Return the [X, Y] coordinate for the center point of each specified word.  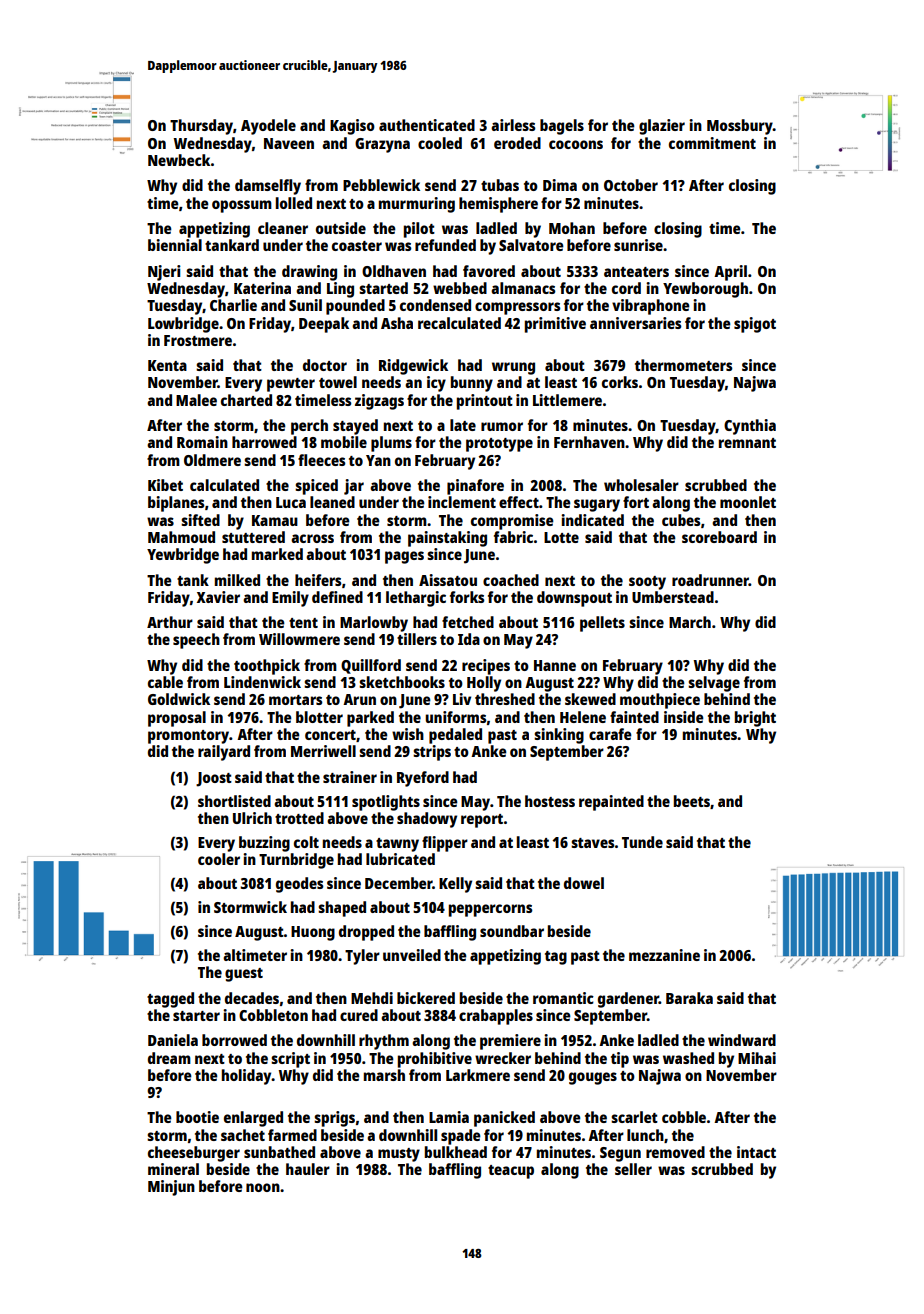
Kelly [455, 885]
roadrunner [710, 580]
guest [244, 975]
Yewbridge [183, 556]
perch [309, 427]
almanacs [523, 288]
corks [620, 382]
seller [633, 1169]
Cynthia [750, 427]
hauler [308, 1169]
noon [263, 1187]
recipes [486, 667]
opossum [242, 206]
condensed [435, 305]
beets [692, 801]
